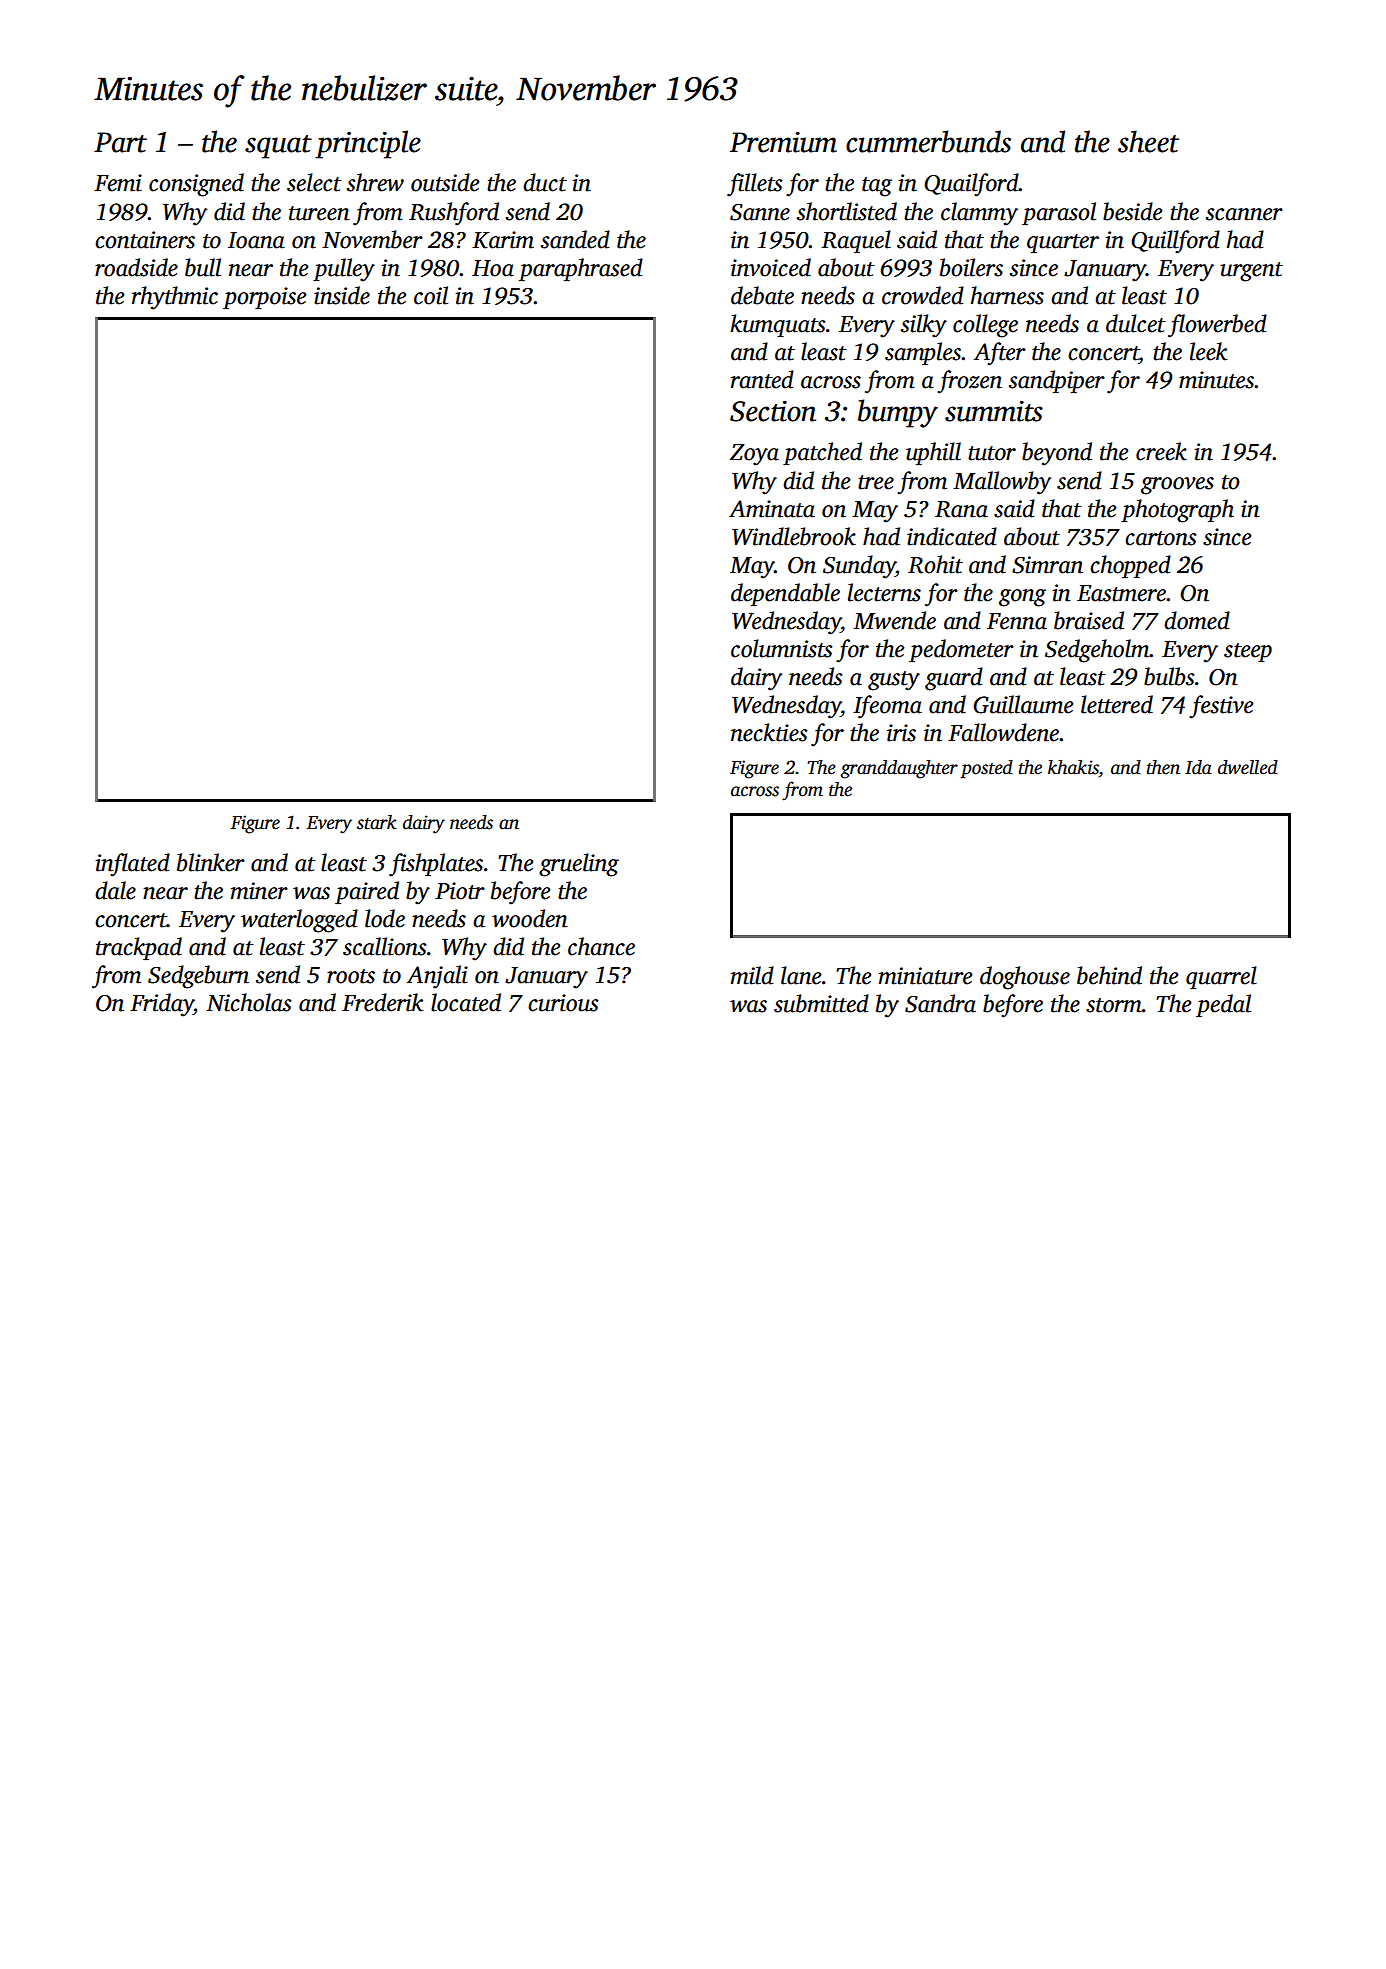  I want to click on Frederik, so click(383, 1002).
